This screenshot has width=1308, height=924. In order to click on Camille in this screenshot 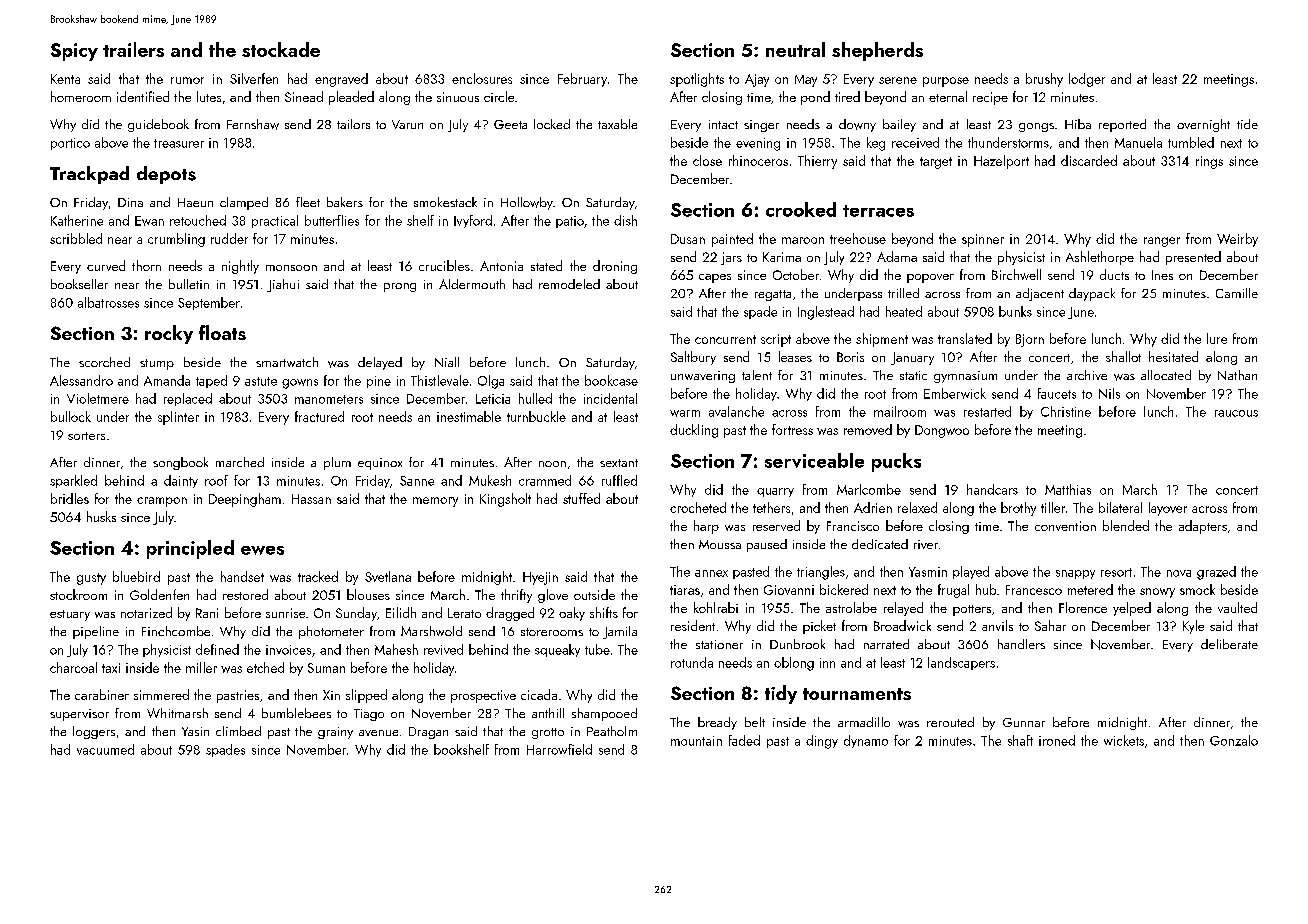, I will do `click(1237, 293)`.
